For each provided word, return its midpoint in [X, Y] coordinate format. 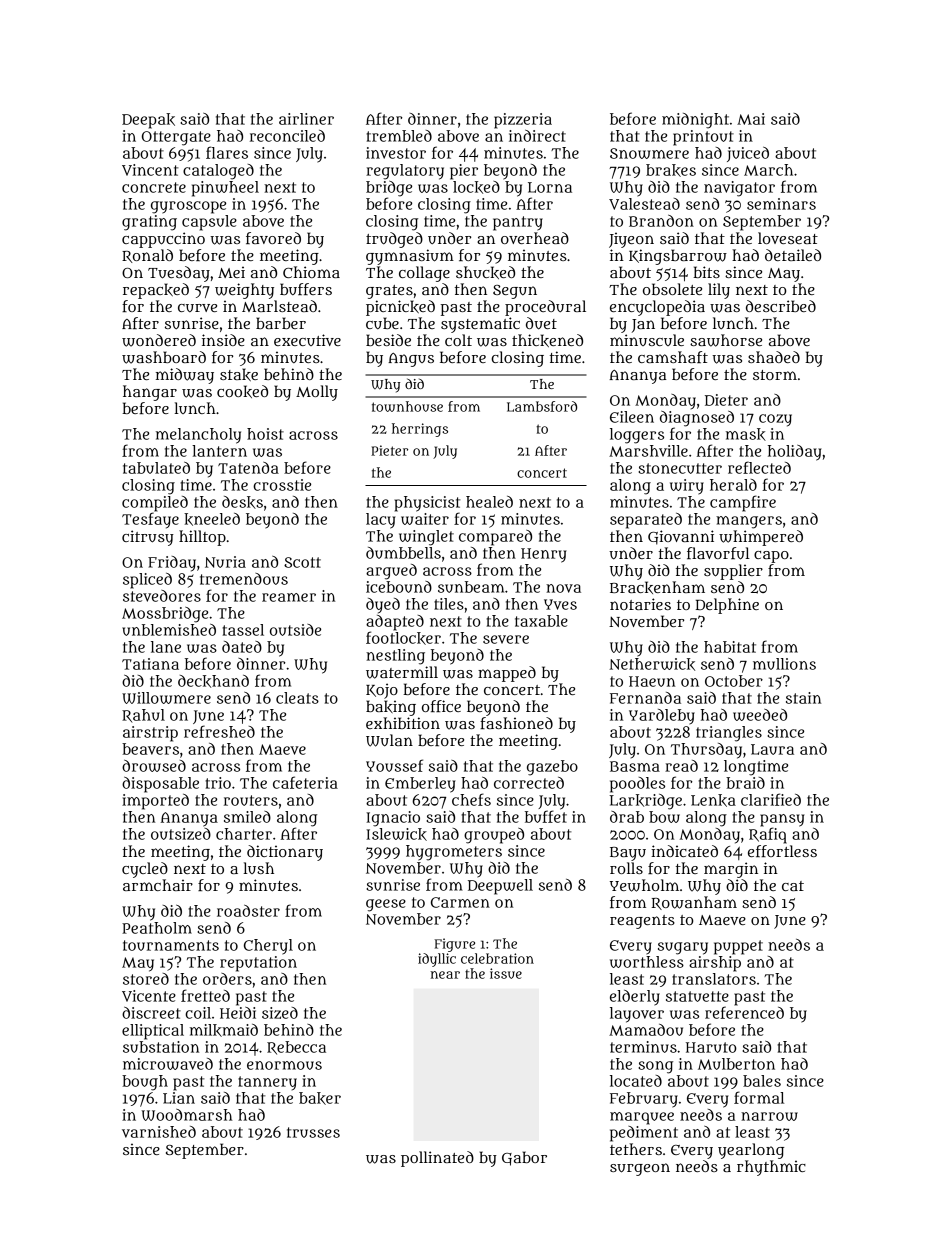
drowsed [154, 766]
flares [227, 152]
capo [771, 557]
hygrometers [454, 853]
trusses [313, 1132]
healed [489, 502]
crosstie [282, 485]
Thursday [706, 751]
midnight [695, 121]
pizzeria [523, 121]
